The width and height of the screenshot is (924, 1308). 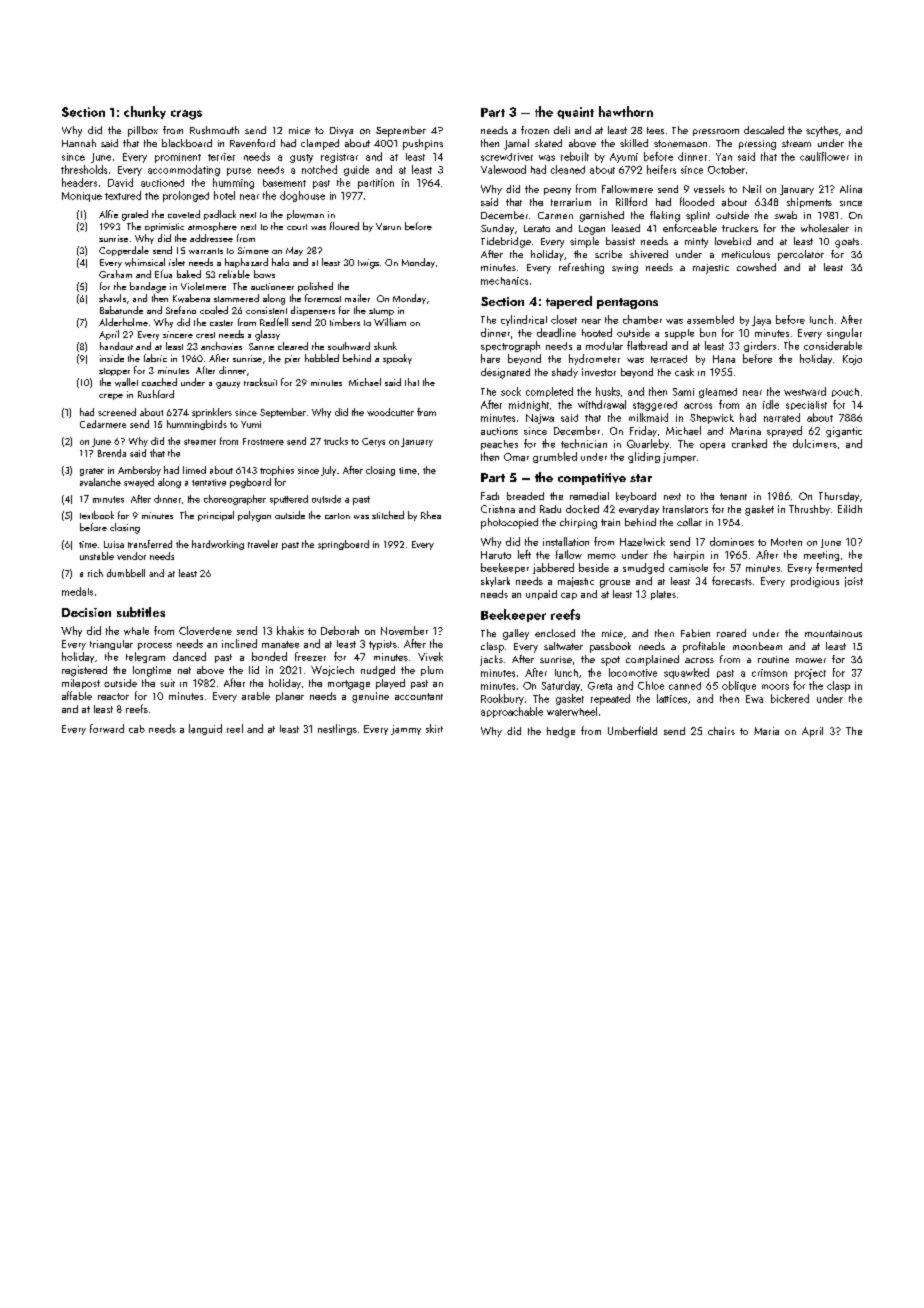 What do you see at coordinates (648, 444) in the screenshot?
I see `Quarleby` at bounding box center [648, 444].
